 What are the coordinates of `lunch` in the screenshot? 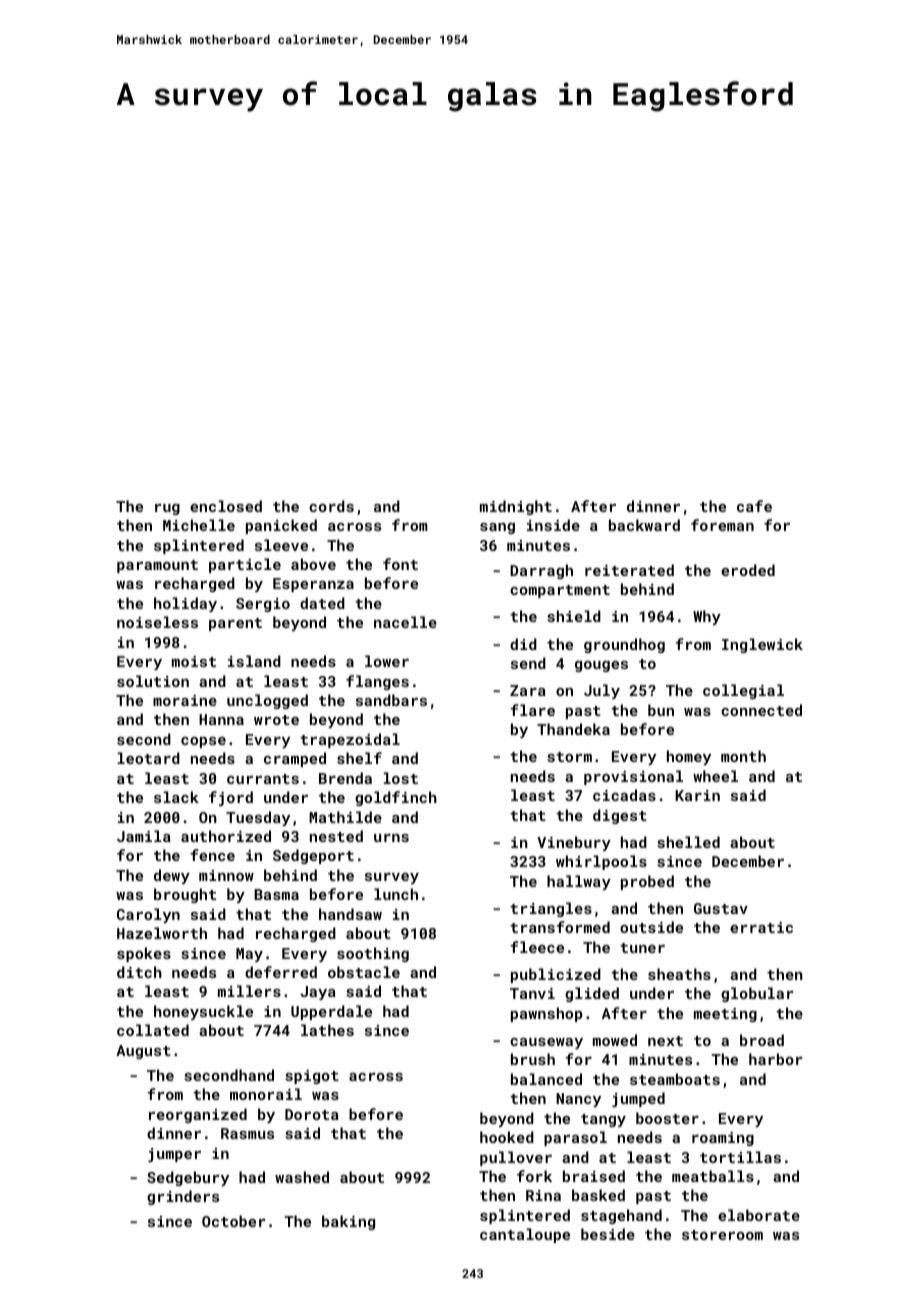 It's located at (396, 894).
